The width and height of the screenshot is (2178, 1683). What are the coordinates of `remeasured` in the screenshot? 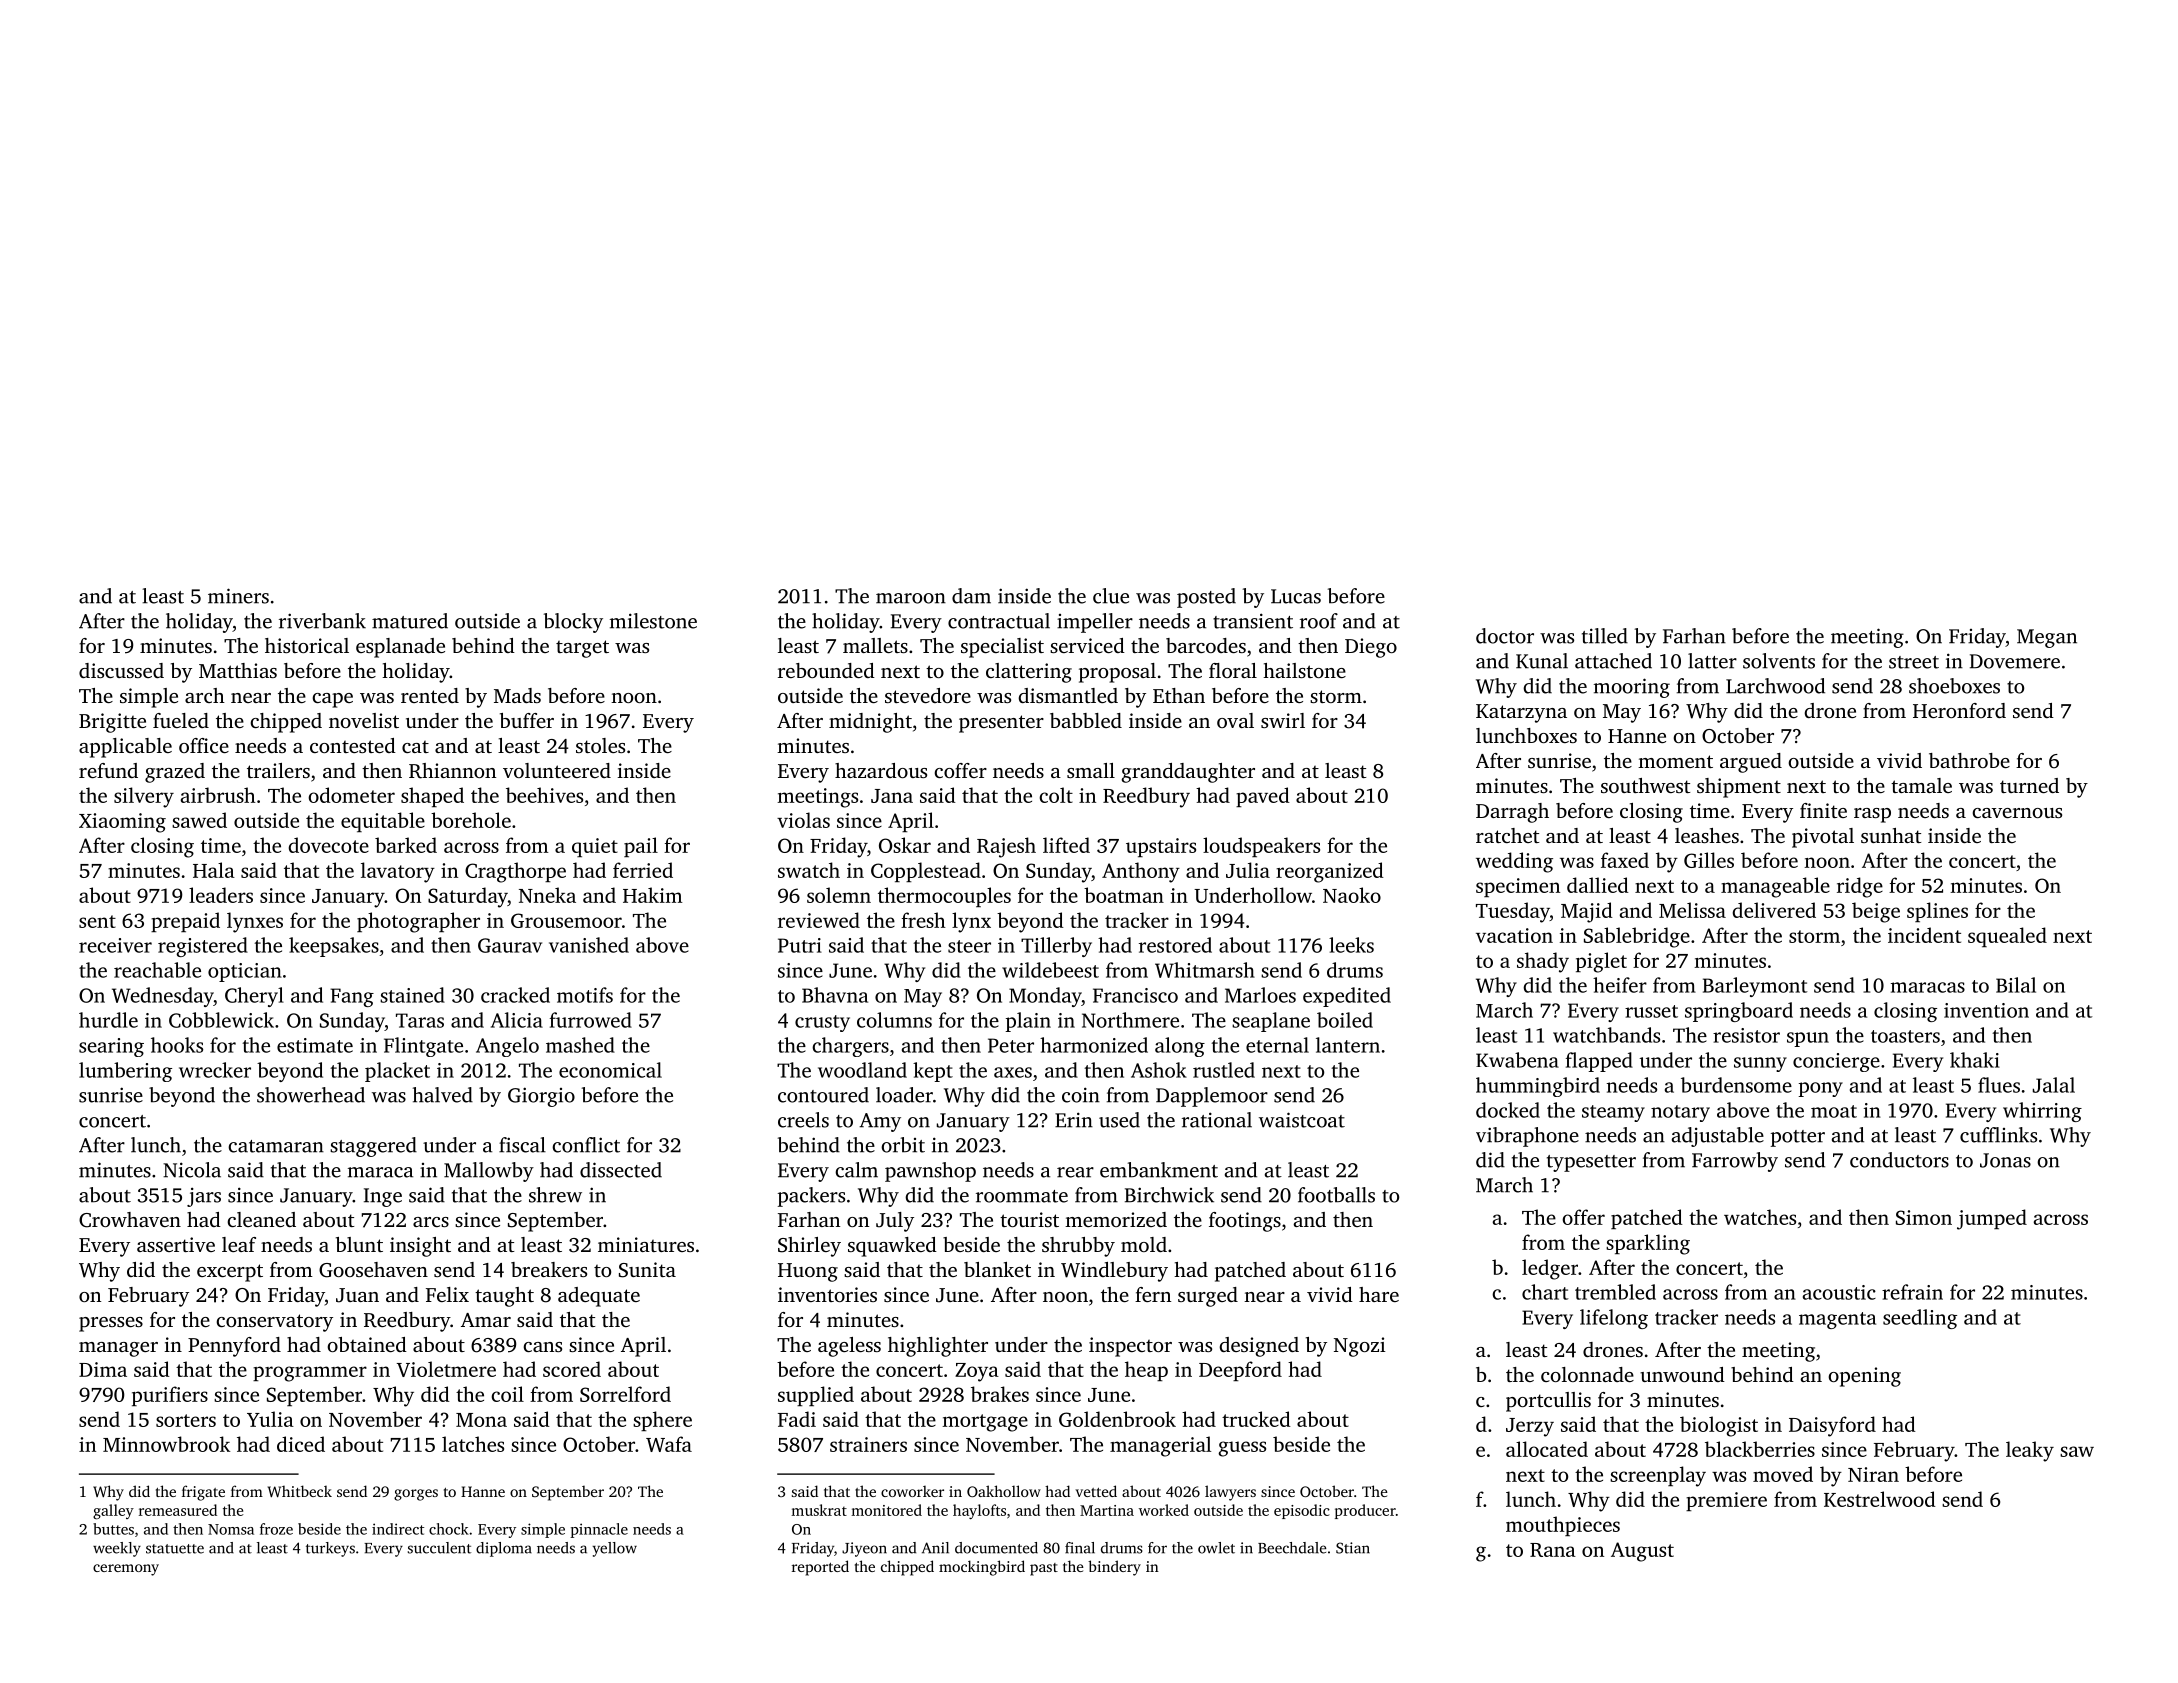 It's located at (178, 1510).
